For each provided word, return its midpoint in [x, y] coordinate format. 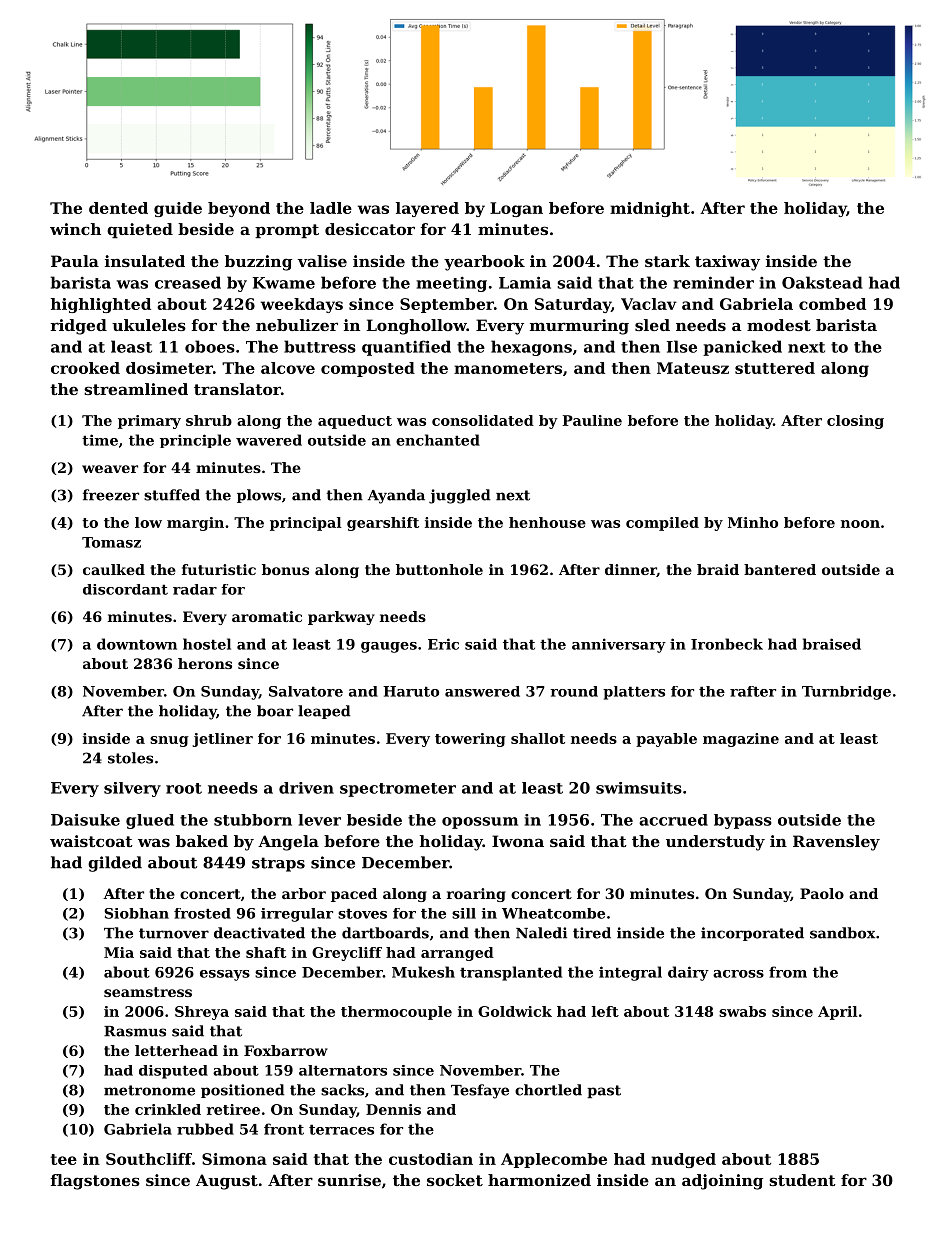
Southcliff [149, 1159]
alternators [343, 1070]
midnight [650, 209]
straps [278, 864]
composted [368, 369]
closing [855, 422]
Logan [516, 209]
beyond [239, 209]
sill [464, 913]
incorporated [752, 934]
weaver [110, 469]
